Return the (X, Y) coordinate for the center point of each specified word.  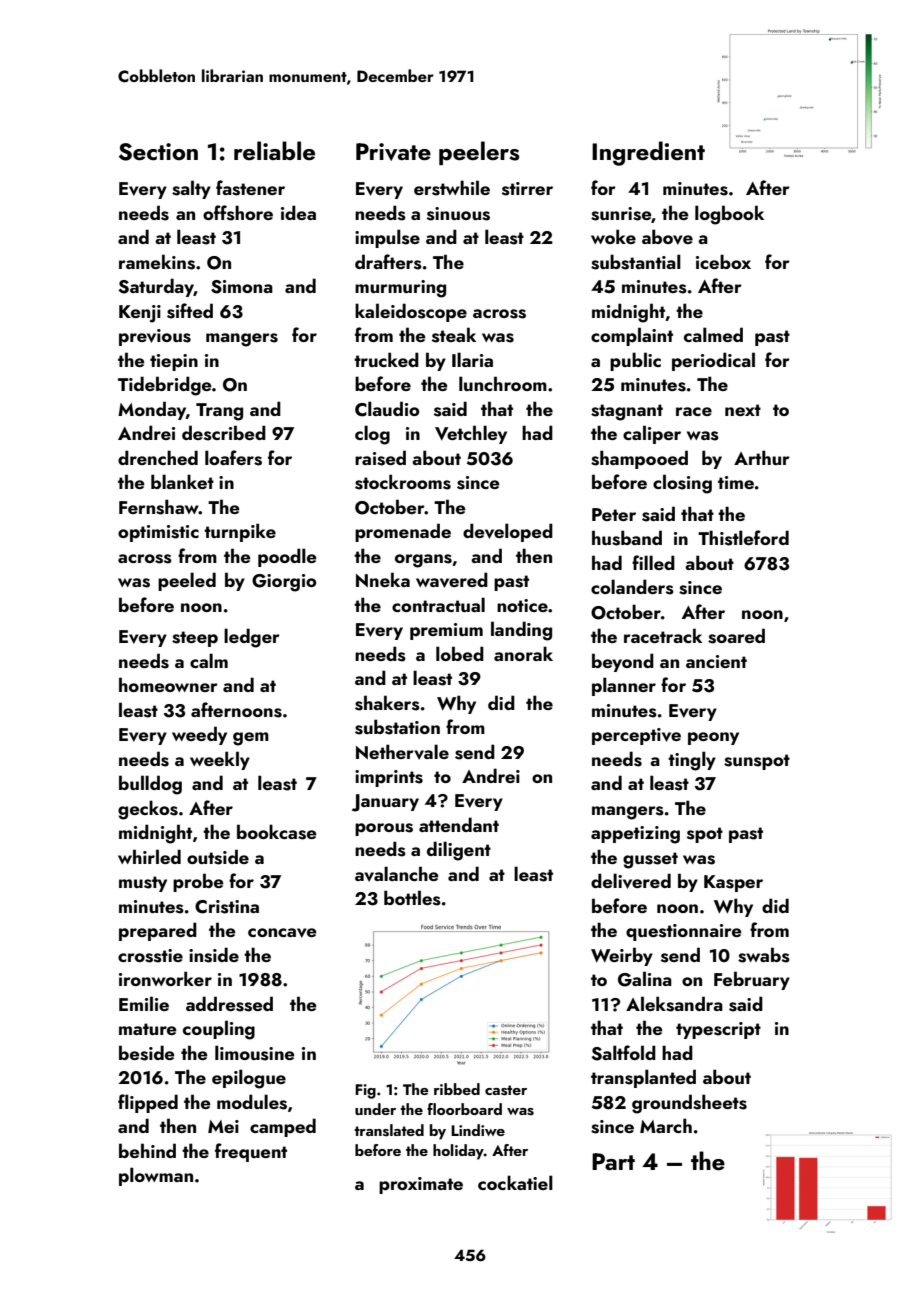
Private (393, 152)
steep (195, 639)
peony (713, 738)
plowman (156, 1176)
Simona (242, 287)
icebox (723, 261)
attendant (459, 824)
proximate (421, 1185)
